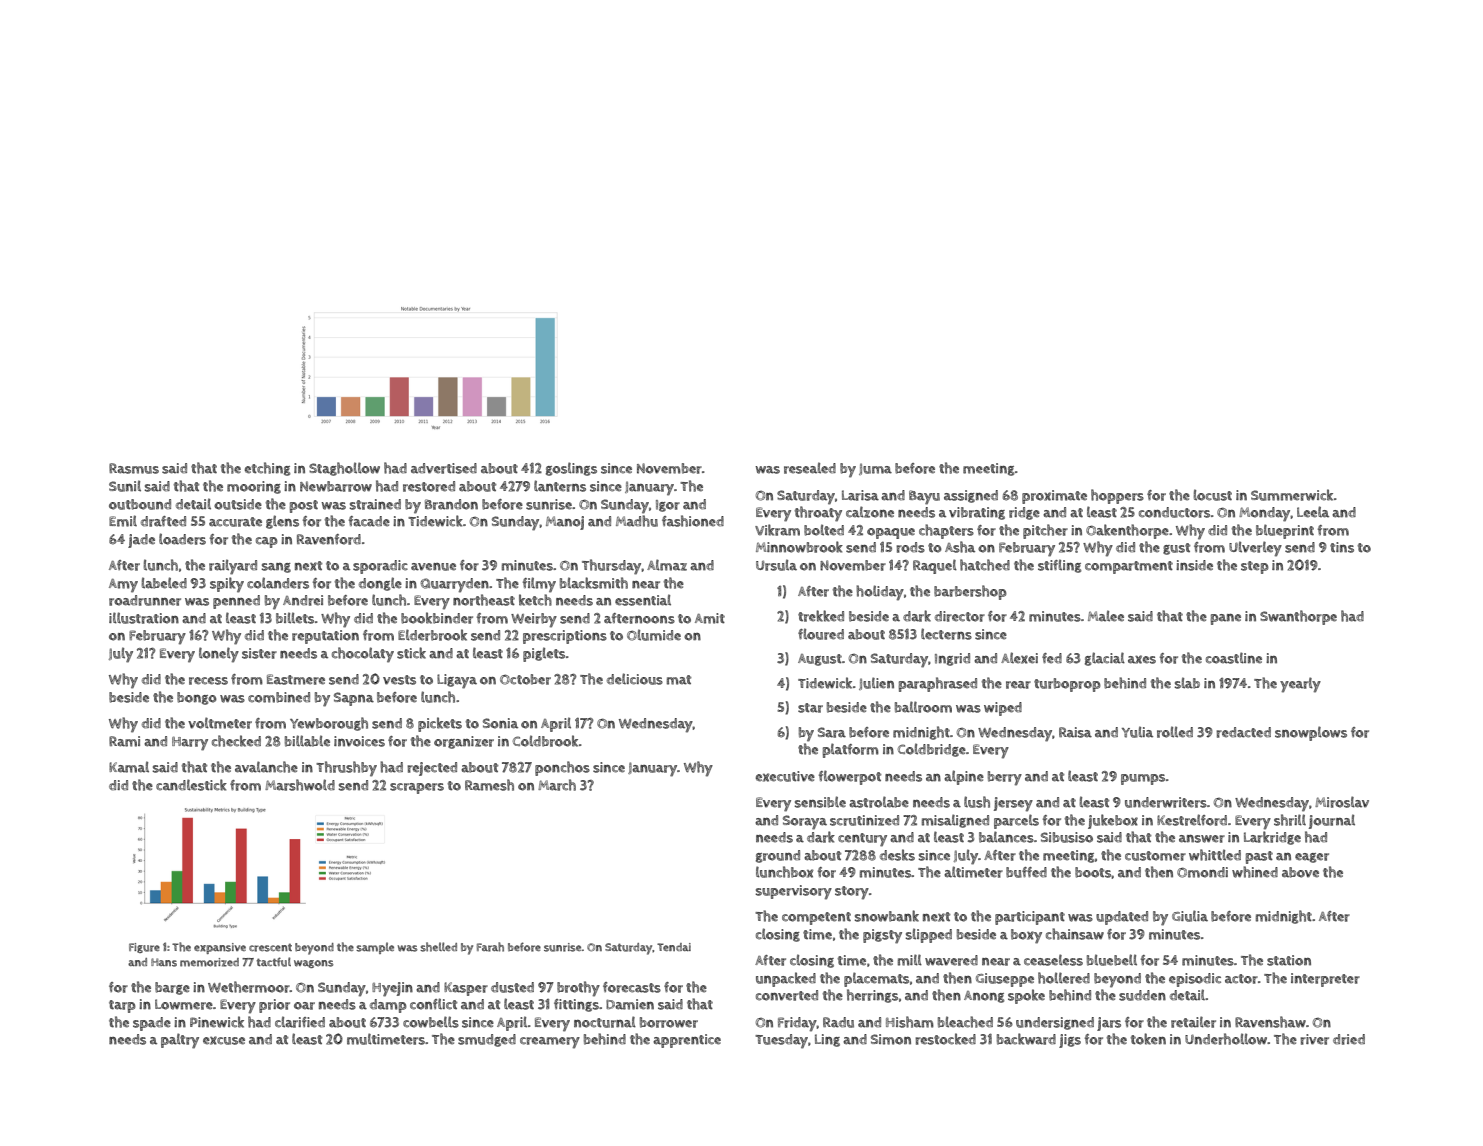 This image has height=1146, width=1483. What do you see at coordinates (267, 469) in the image?
I see `etching` at bounding box center [267, 469].
